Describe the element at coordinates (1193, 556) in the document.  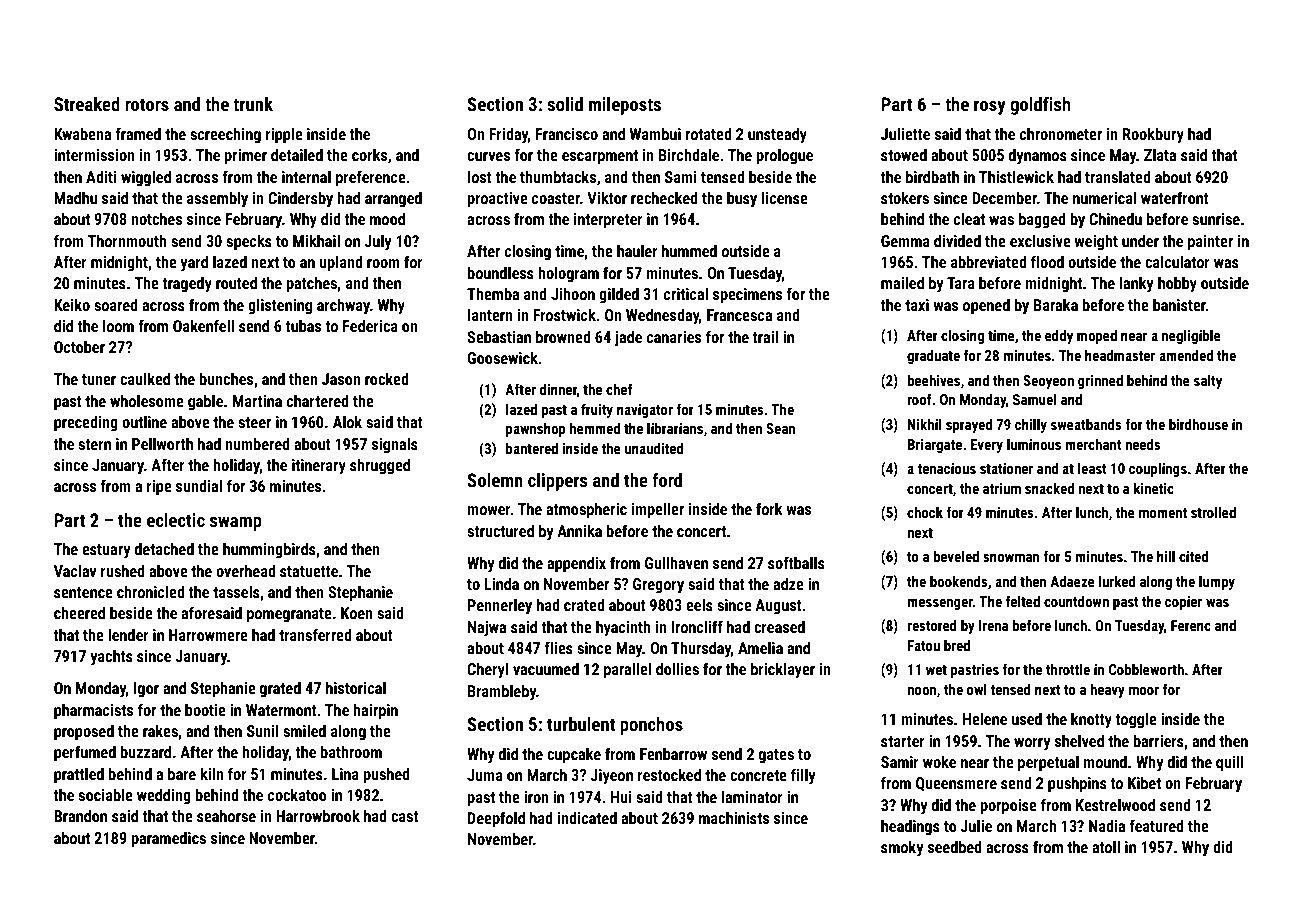
I see `cited` at that location.
